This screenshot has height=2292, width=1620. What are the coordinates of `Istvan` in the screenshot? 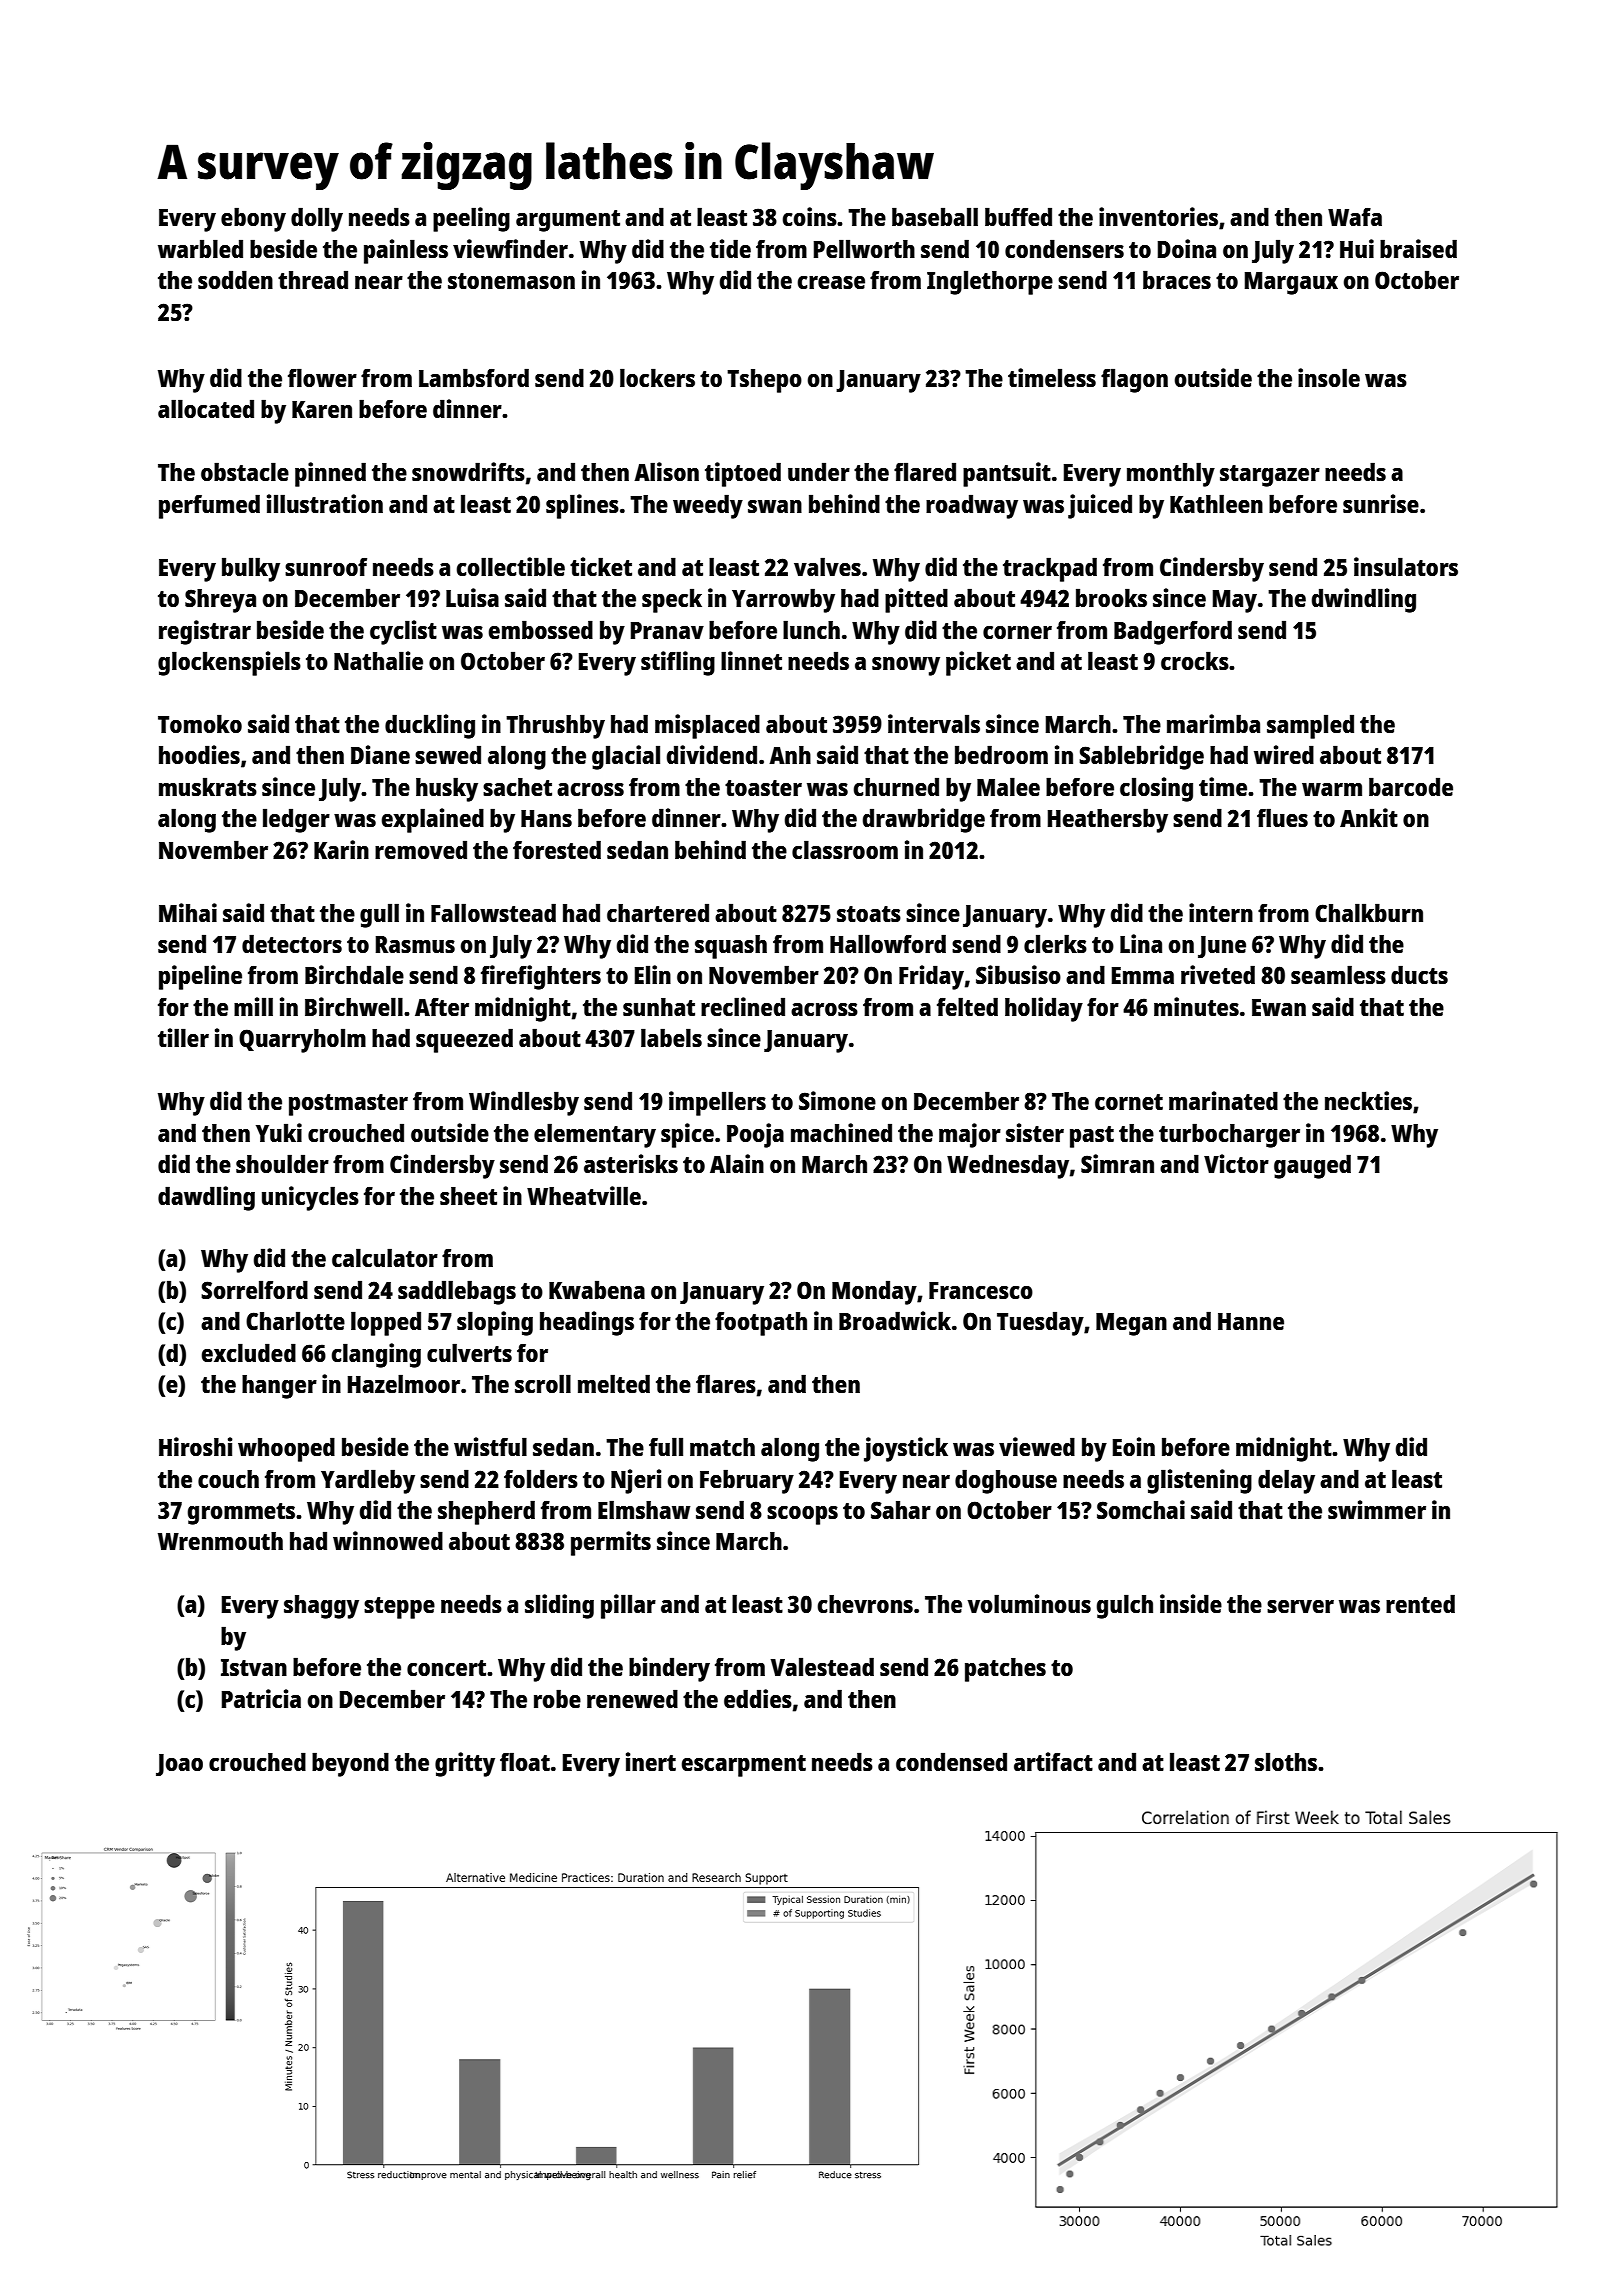 It's located at (254, 1667).
